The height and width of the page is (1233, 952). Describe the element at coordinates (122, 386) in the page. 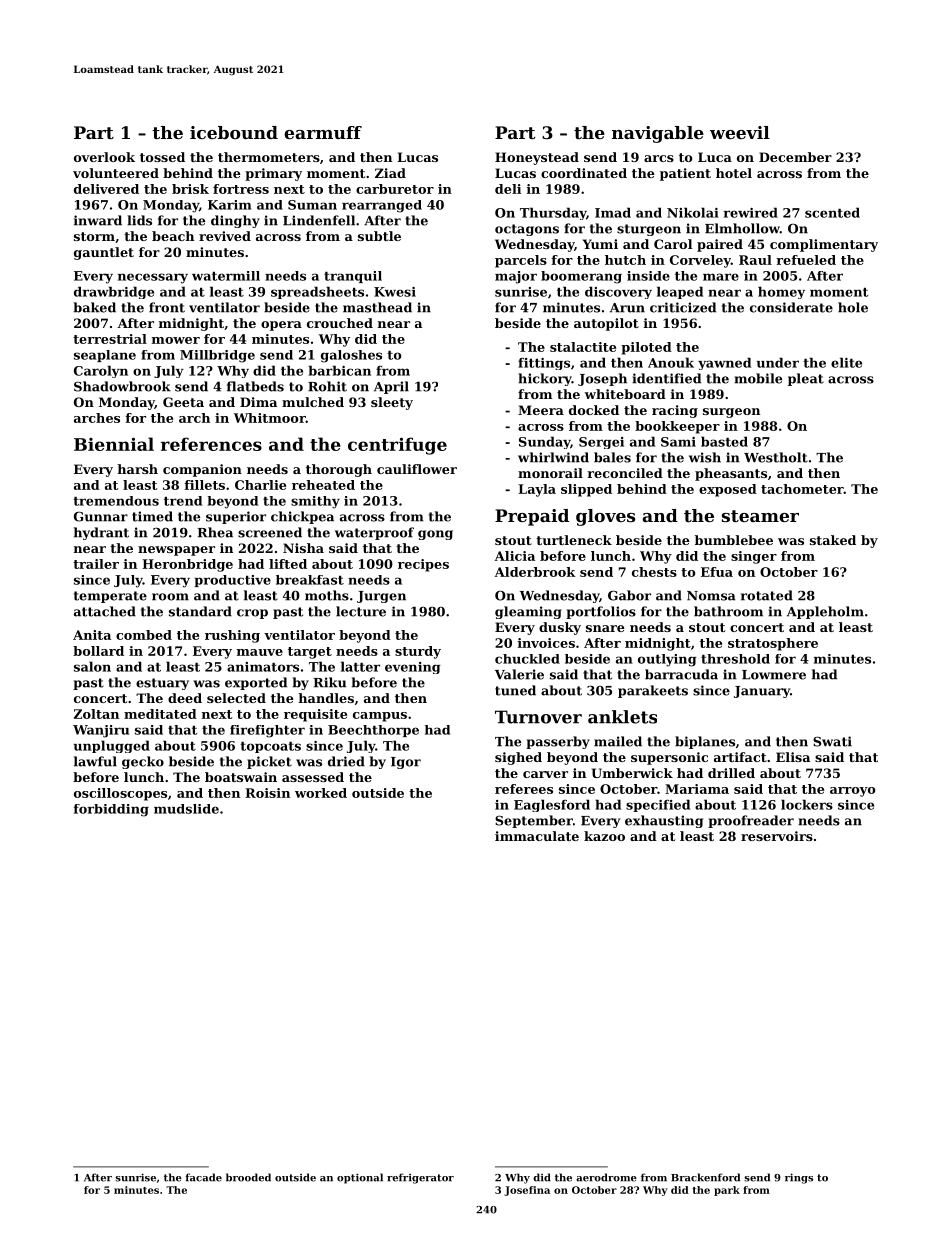

I see `Shadowbrook` at that location.
